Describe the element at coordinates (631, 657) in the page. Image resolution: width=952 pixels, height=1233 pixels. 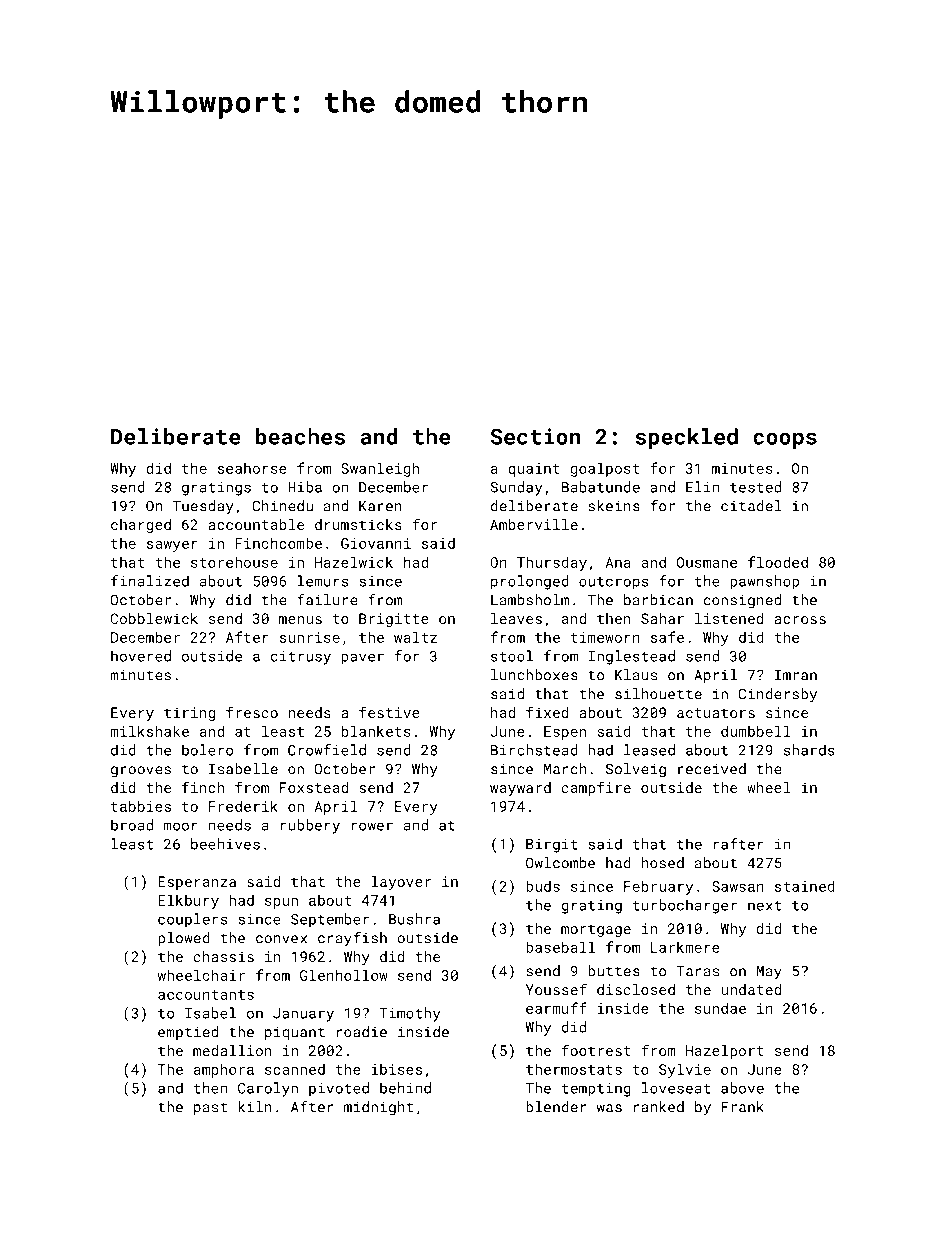
I see `Inglestead` at that location.
